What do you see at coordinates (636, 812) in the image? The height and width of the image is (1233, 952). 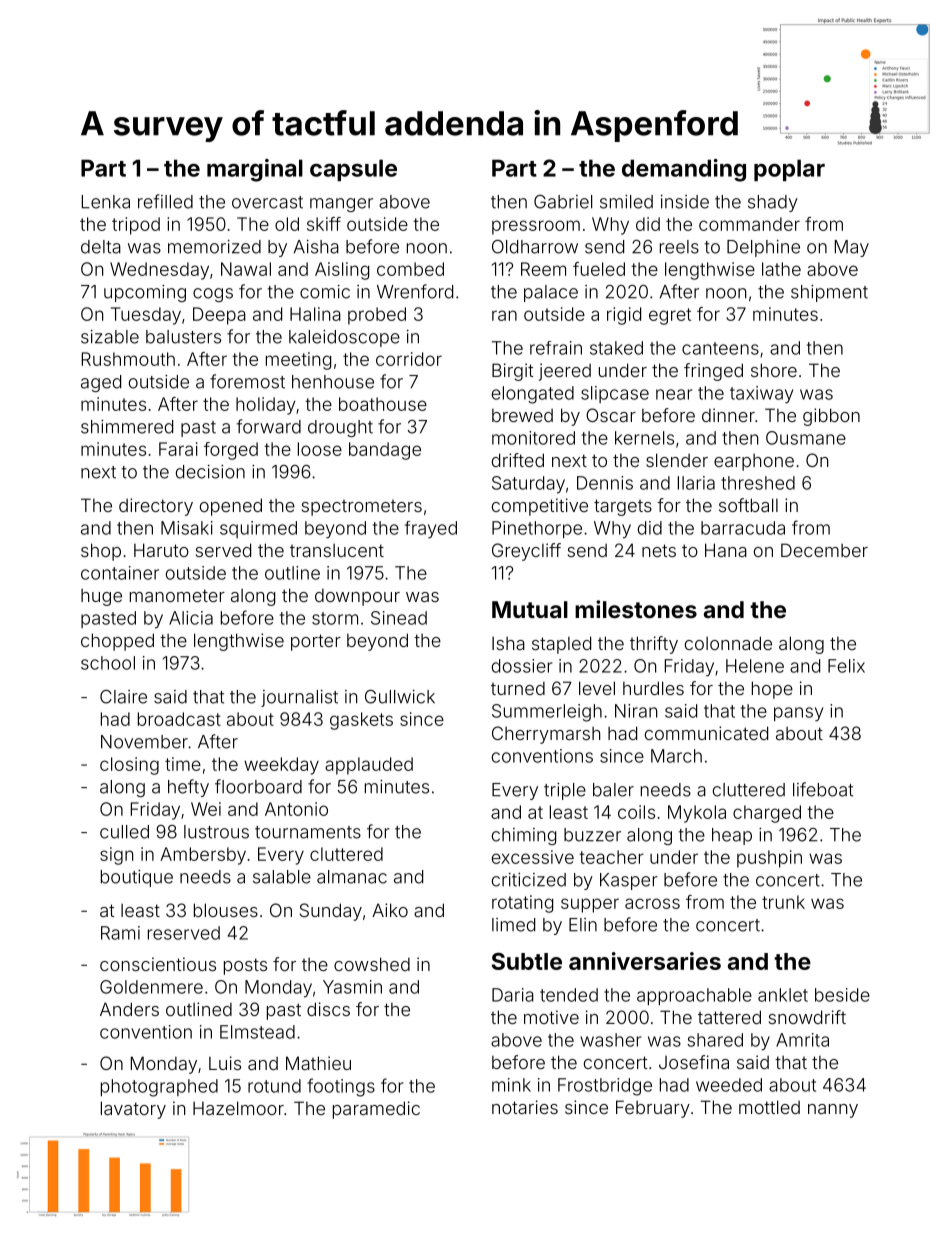 I see `coils` at bounding box center [636, 812].
